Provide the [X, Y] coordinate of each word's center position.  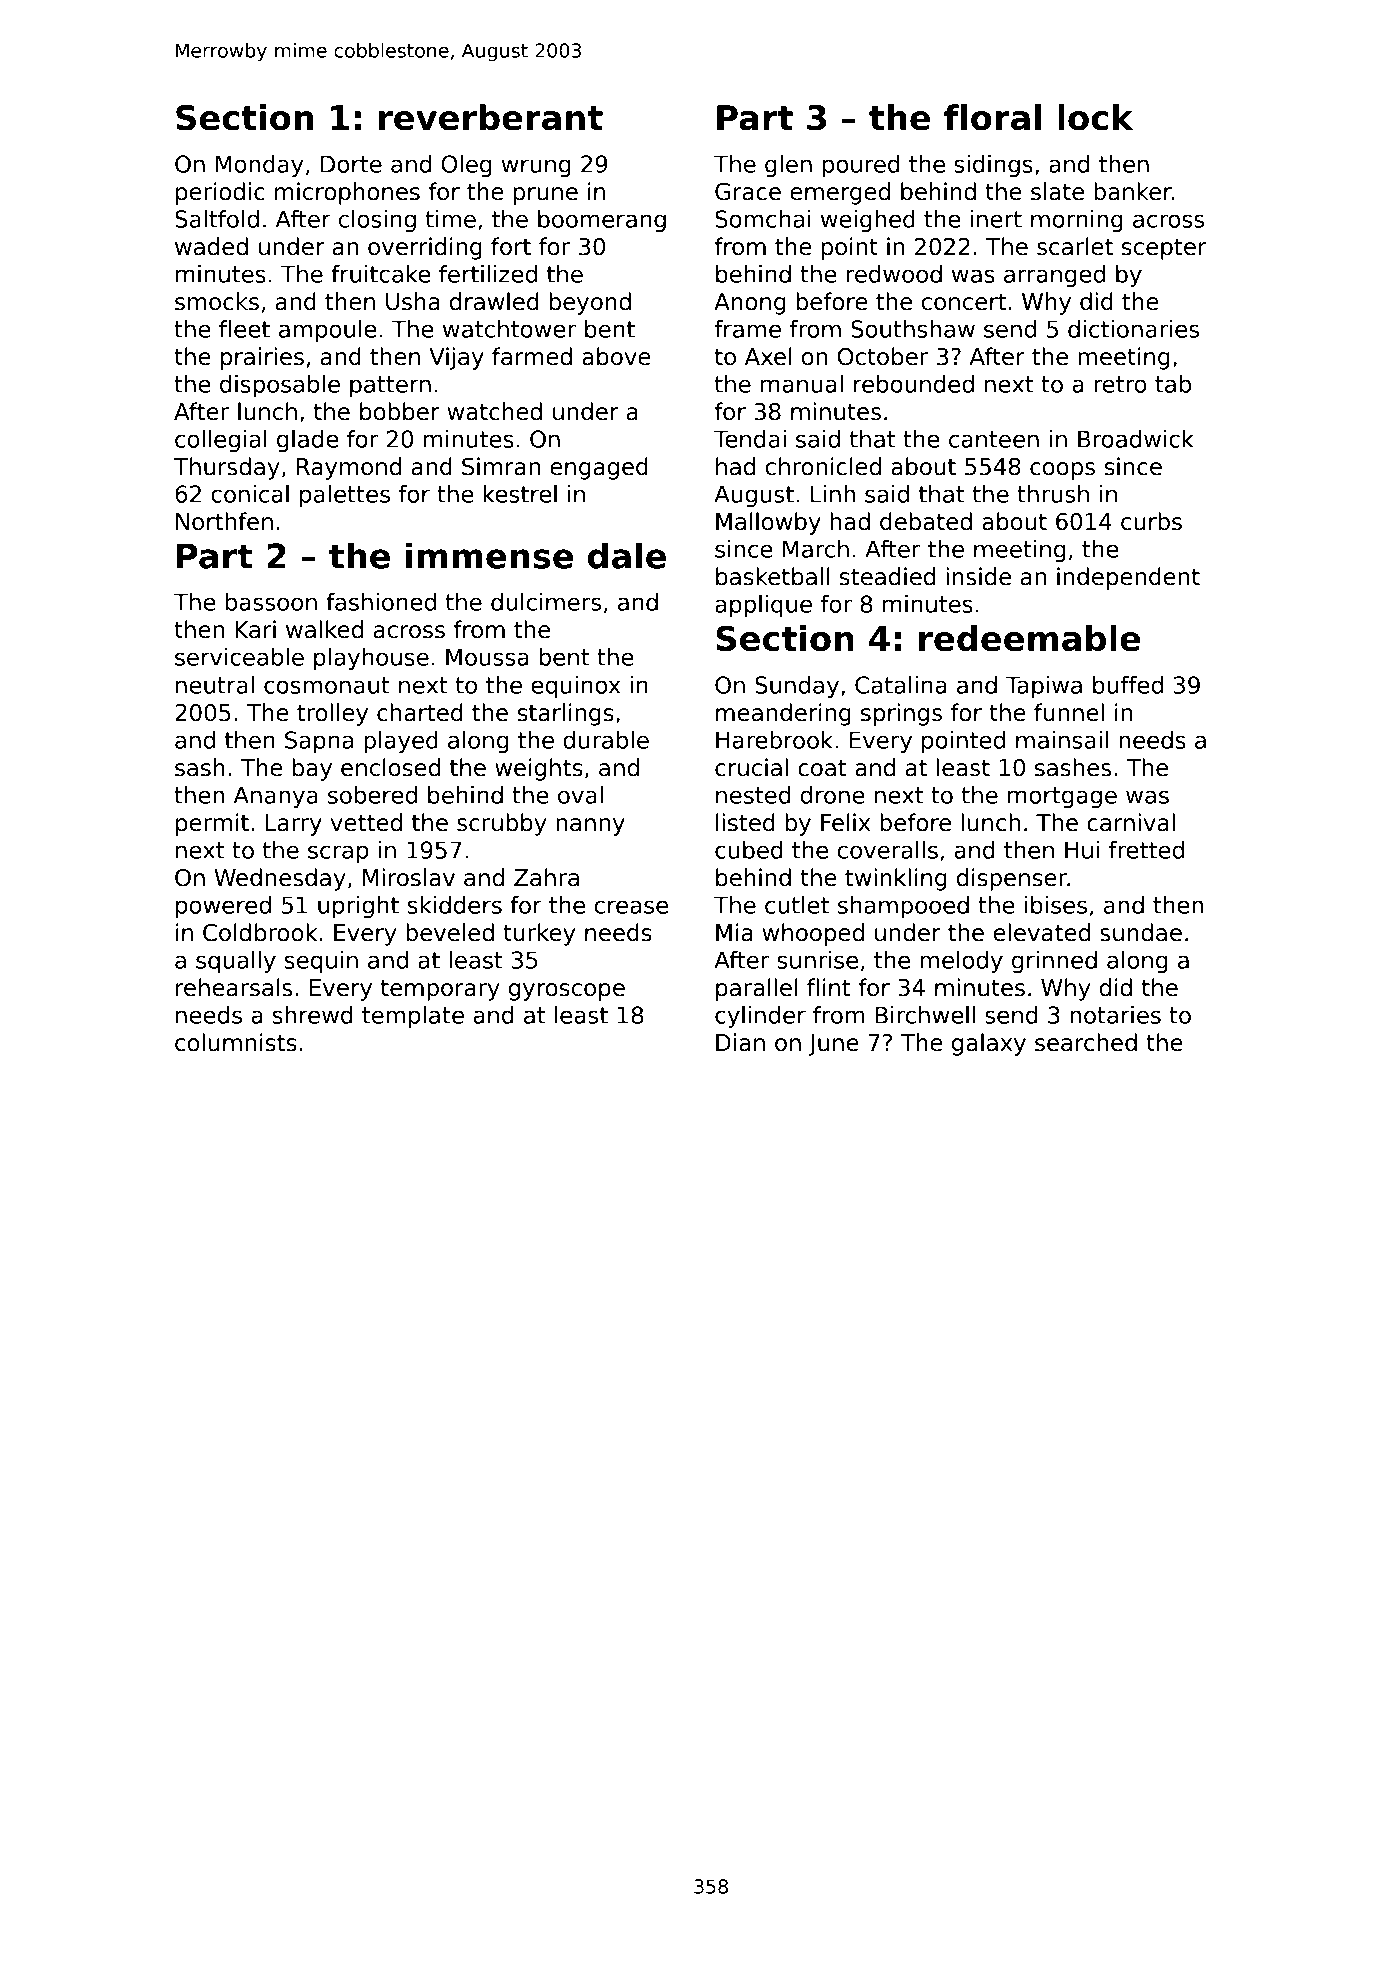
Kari [255, 629]
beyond [590, 303]
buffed [1128, 685]
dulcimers [546, 602]
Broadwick [1136, 439]
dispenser [1012, 879]
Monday [259, 166]
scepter [1164, 249]
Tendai [750, 439]
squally [236, 962]
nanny [590, 827]
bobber [400, 411]
